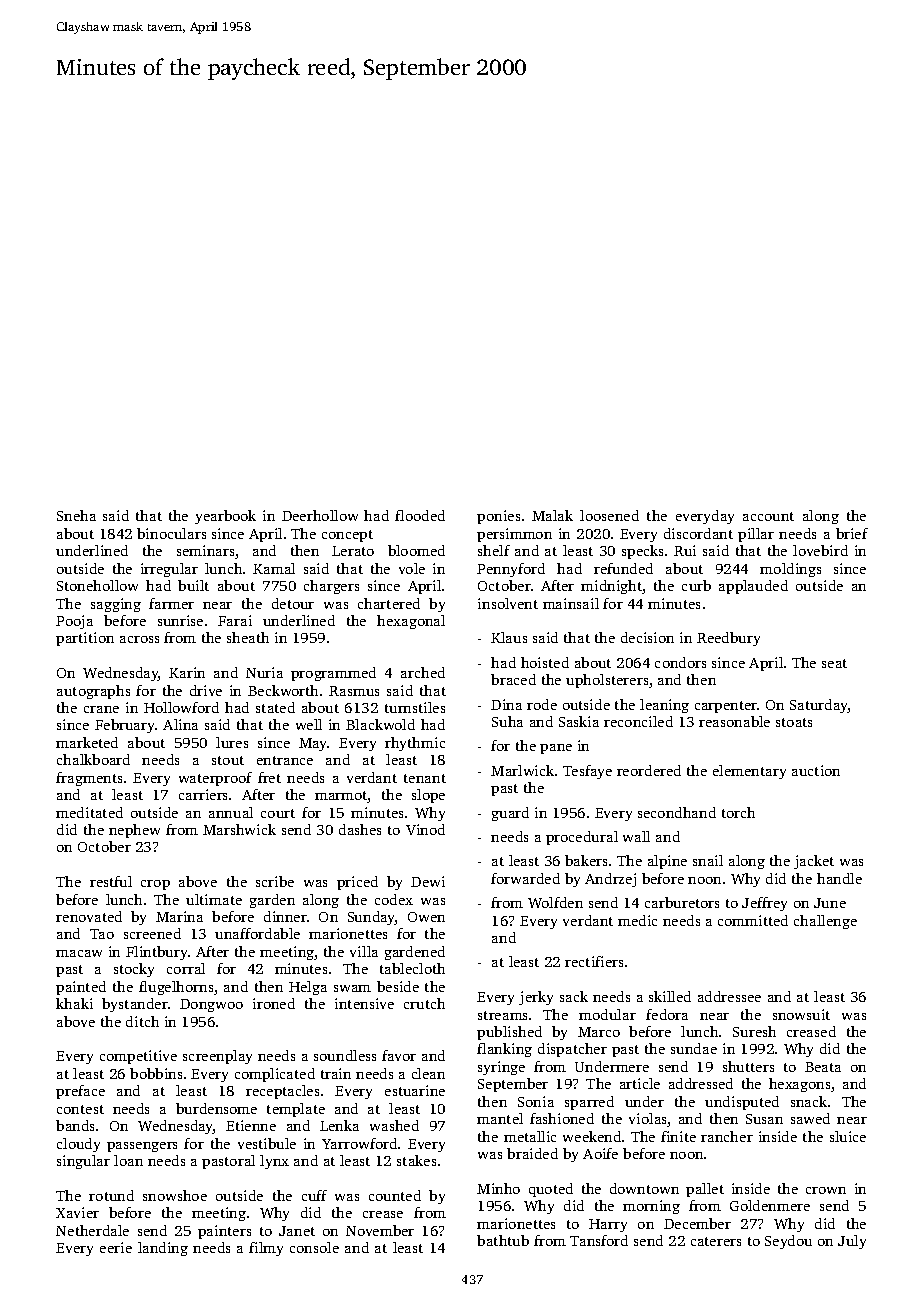 Image resolution: width=924 pixels, height=1308 pixels. I want to click on Marina, so click(179, 916).
